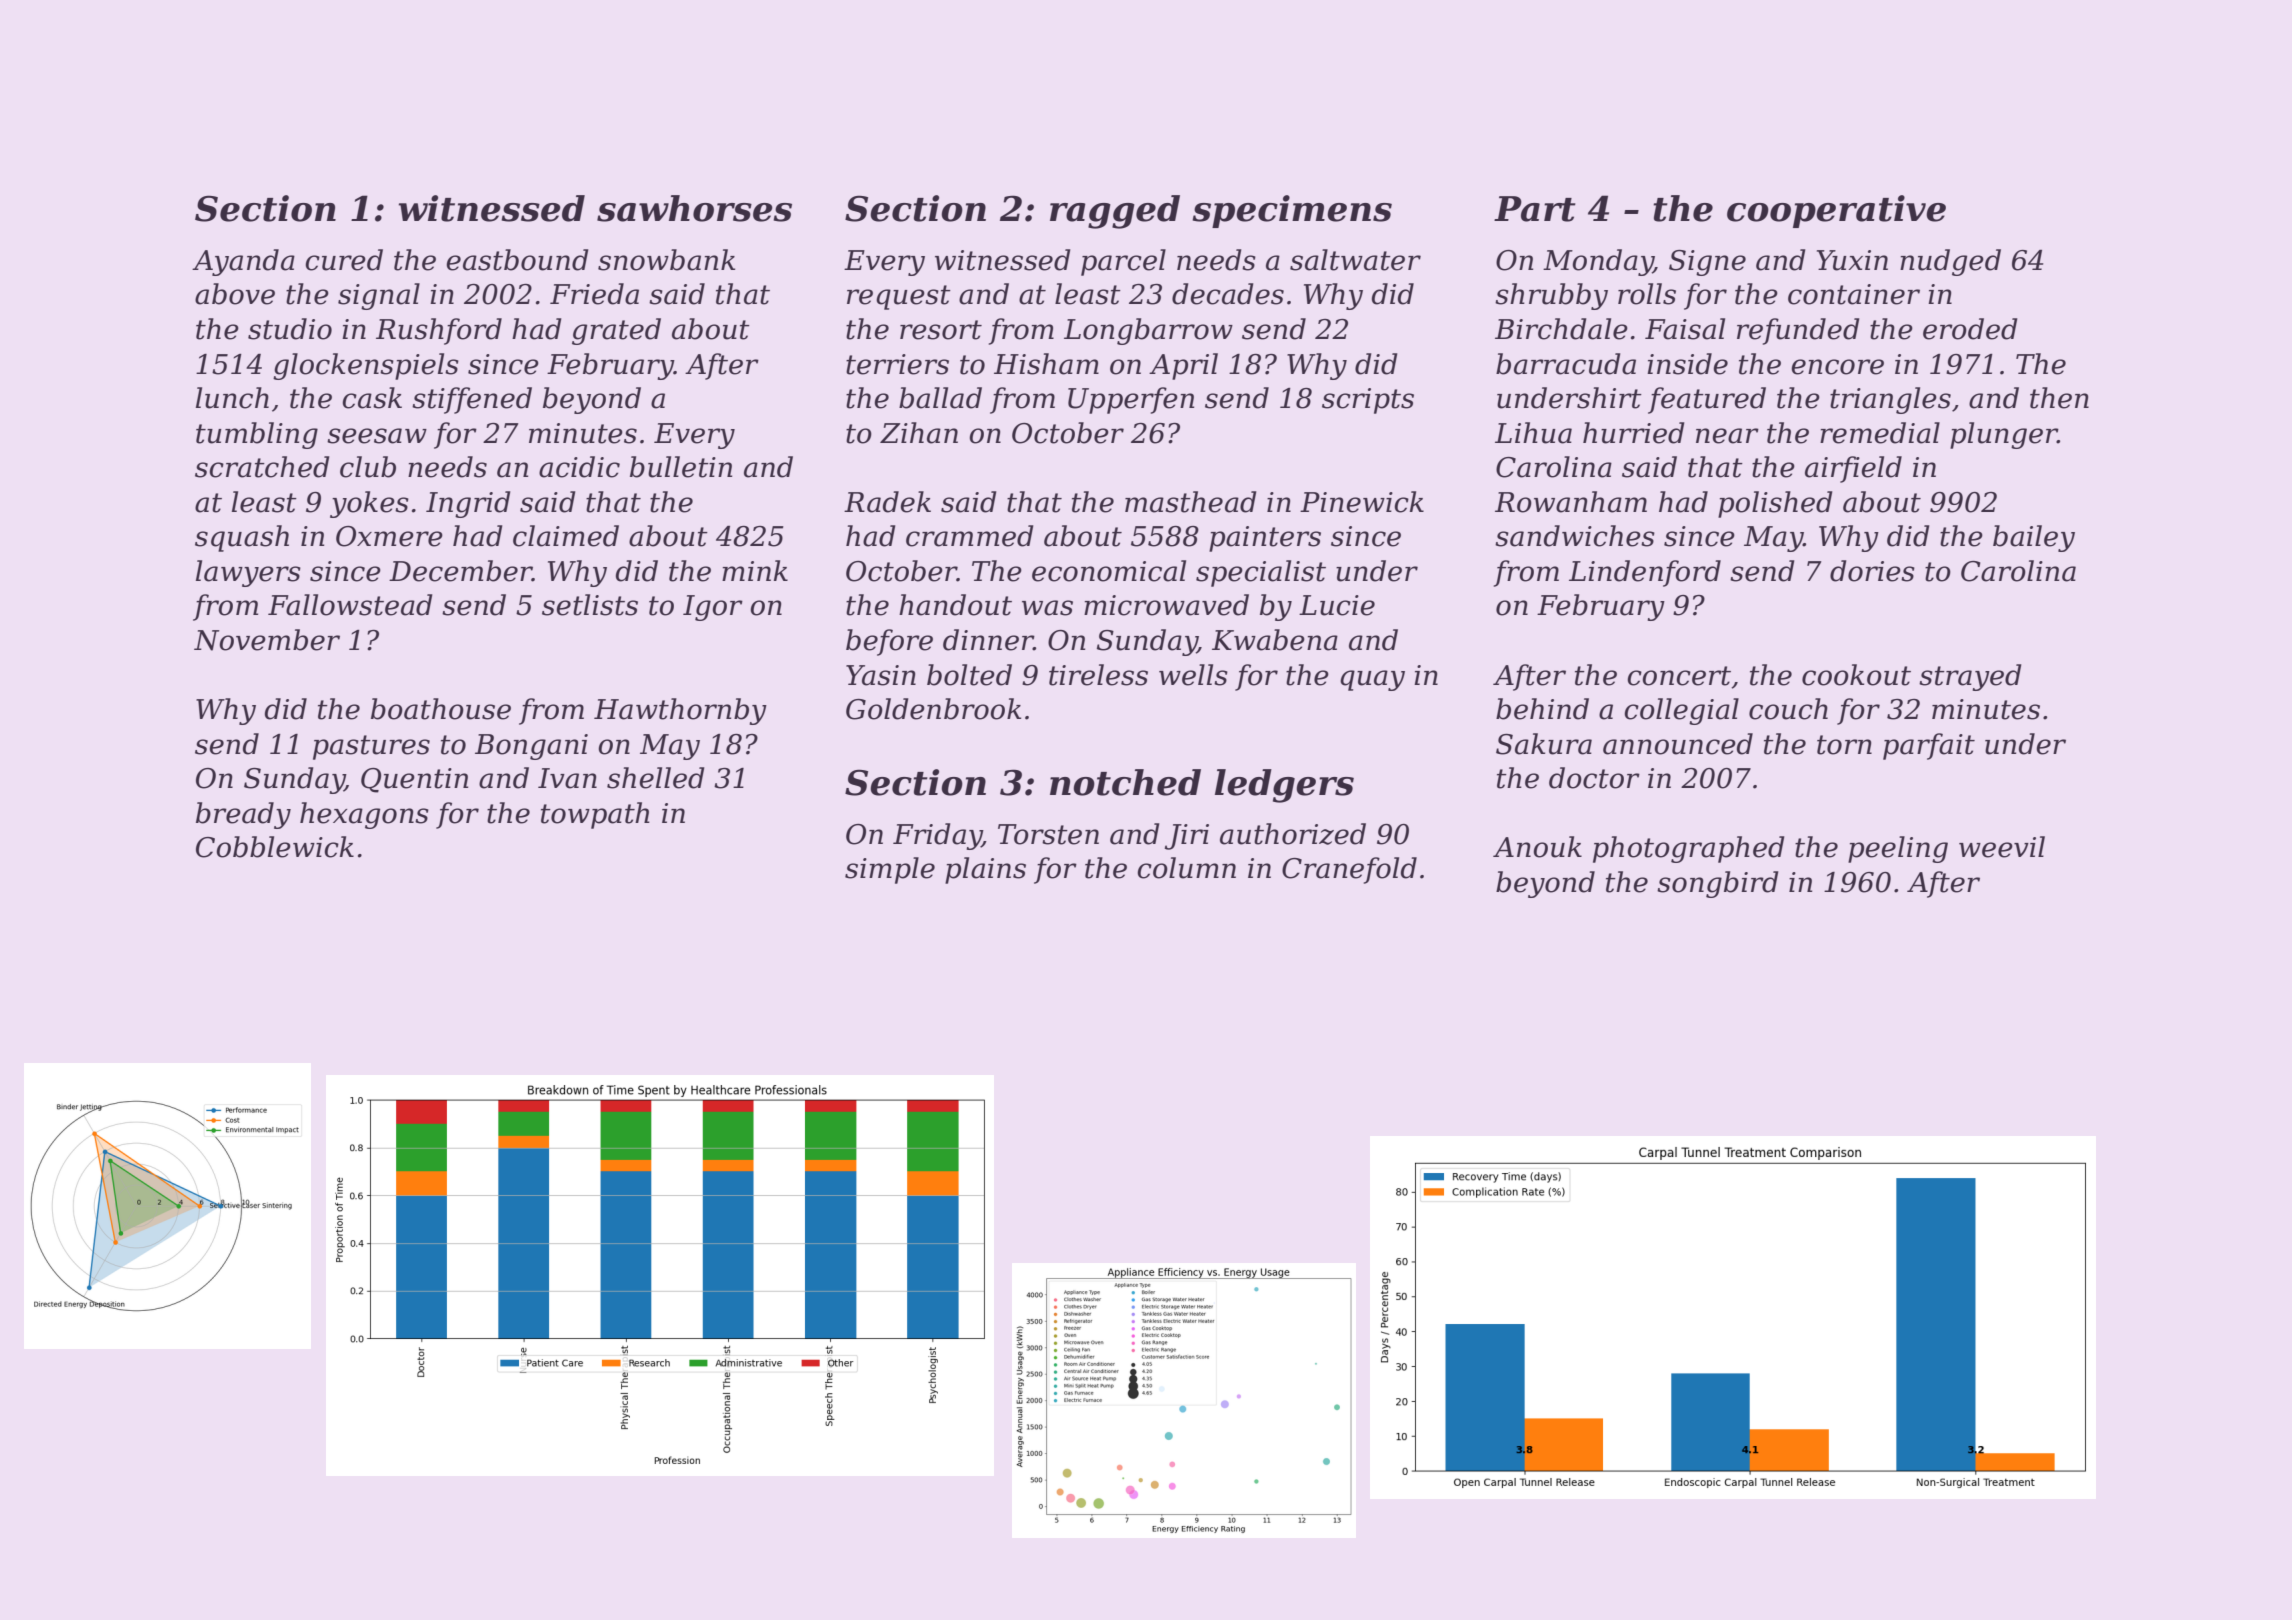 This screenshot has width=2292, height=1620. What do you see at coordinates (933, 709) in the screenshot?
I see `Goldenbrook` at bounding box center [933, 709].
